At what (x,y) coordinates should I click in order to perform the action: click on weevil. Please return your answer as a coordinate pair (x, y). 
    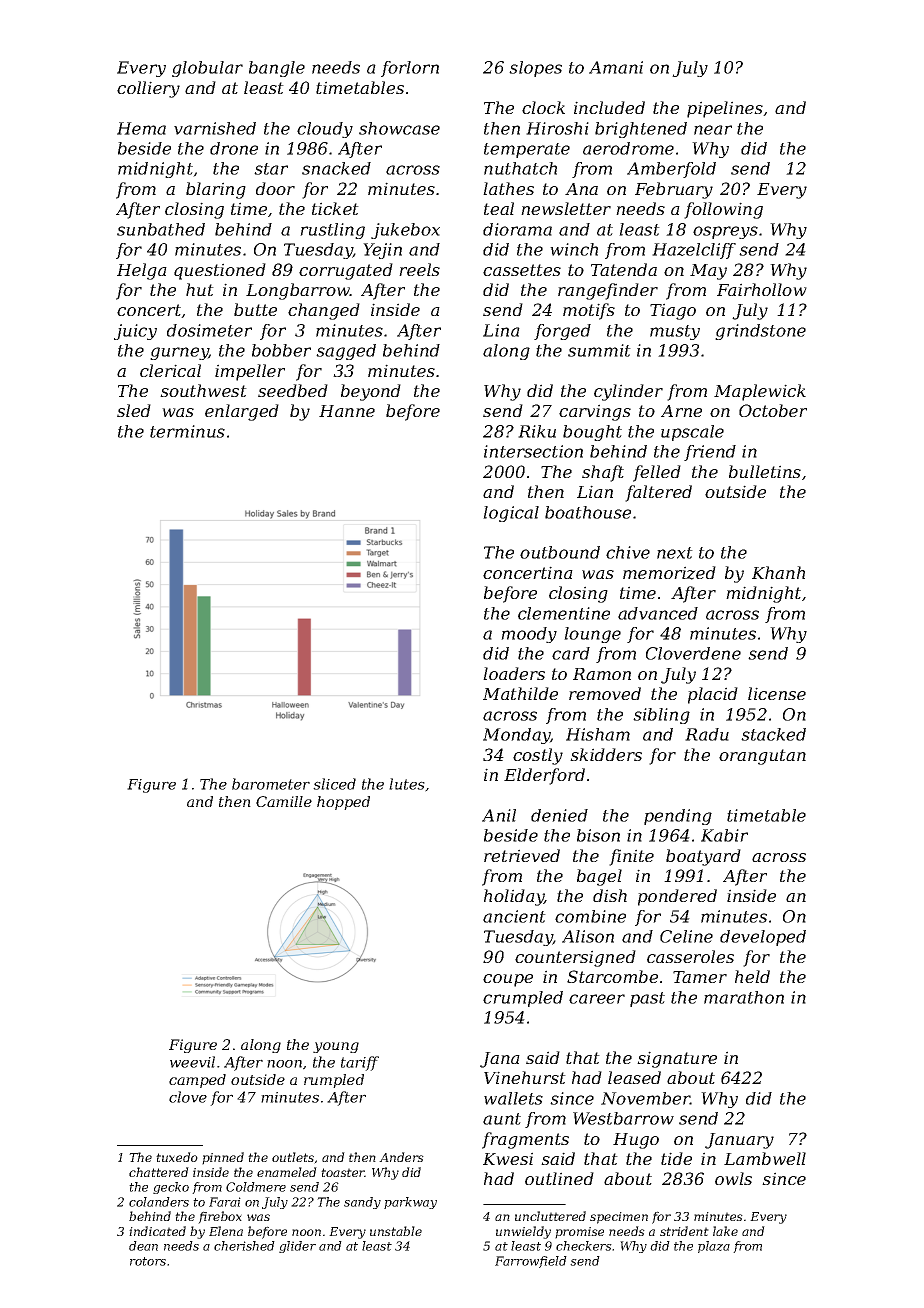
    Looking at the image, I should click on (192, 1062).
